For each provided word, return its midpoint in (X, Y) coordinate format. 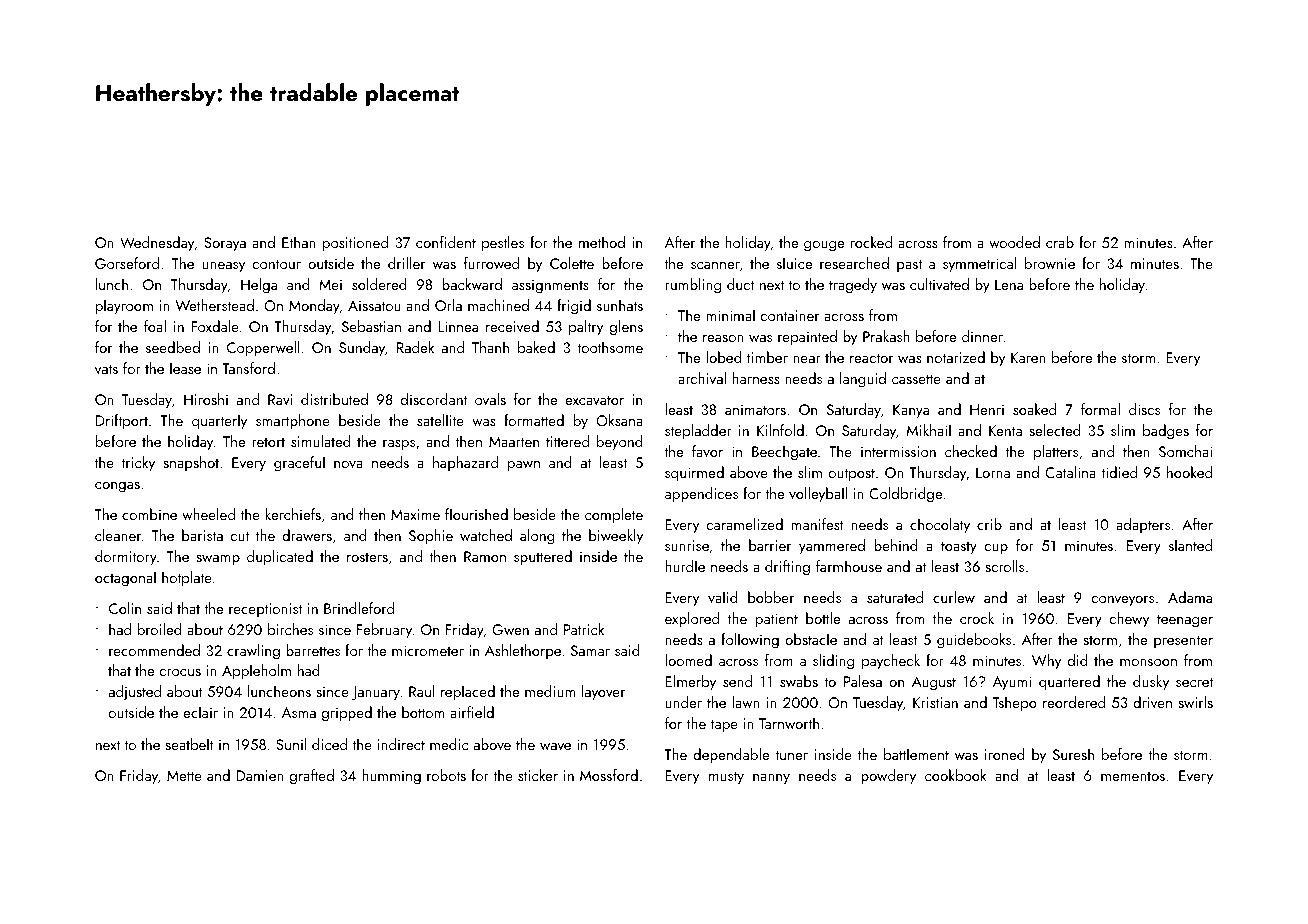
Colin (125, 608)
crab (1060, 242)
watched (486, 535)
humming (391, 777)
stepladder (698, 432)
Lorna (993, 472)
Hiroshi (206, 399)
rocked (871, 242)
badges (1166, 432)
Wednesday (157, 244)
